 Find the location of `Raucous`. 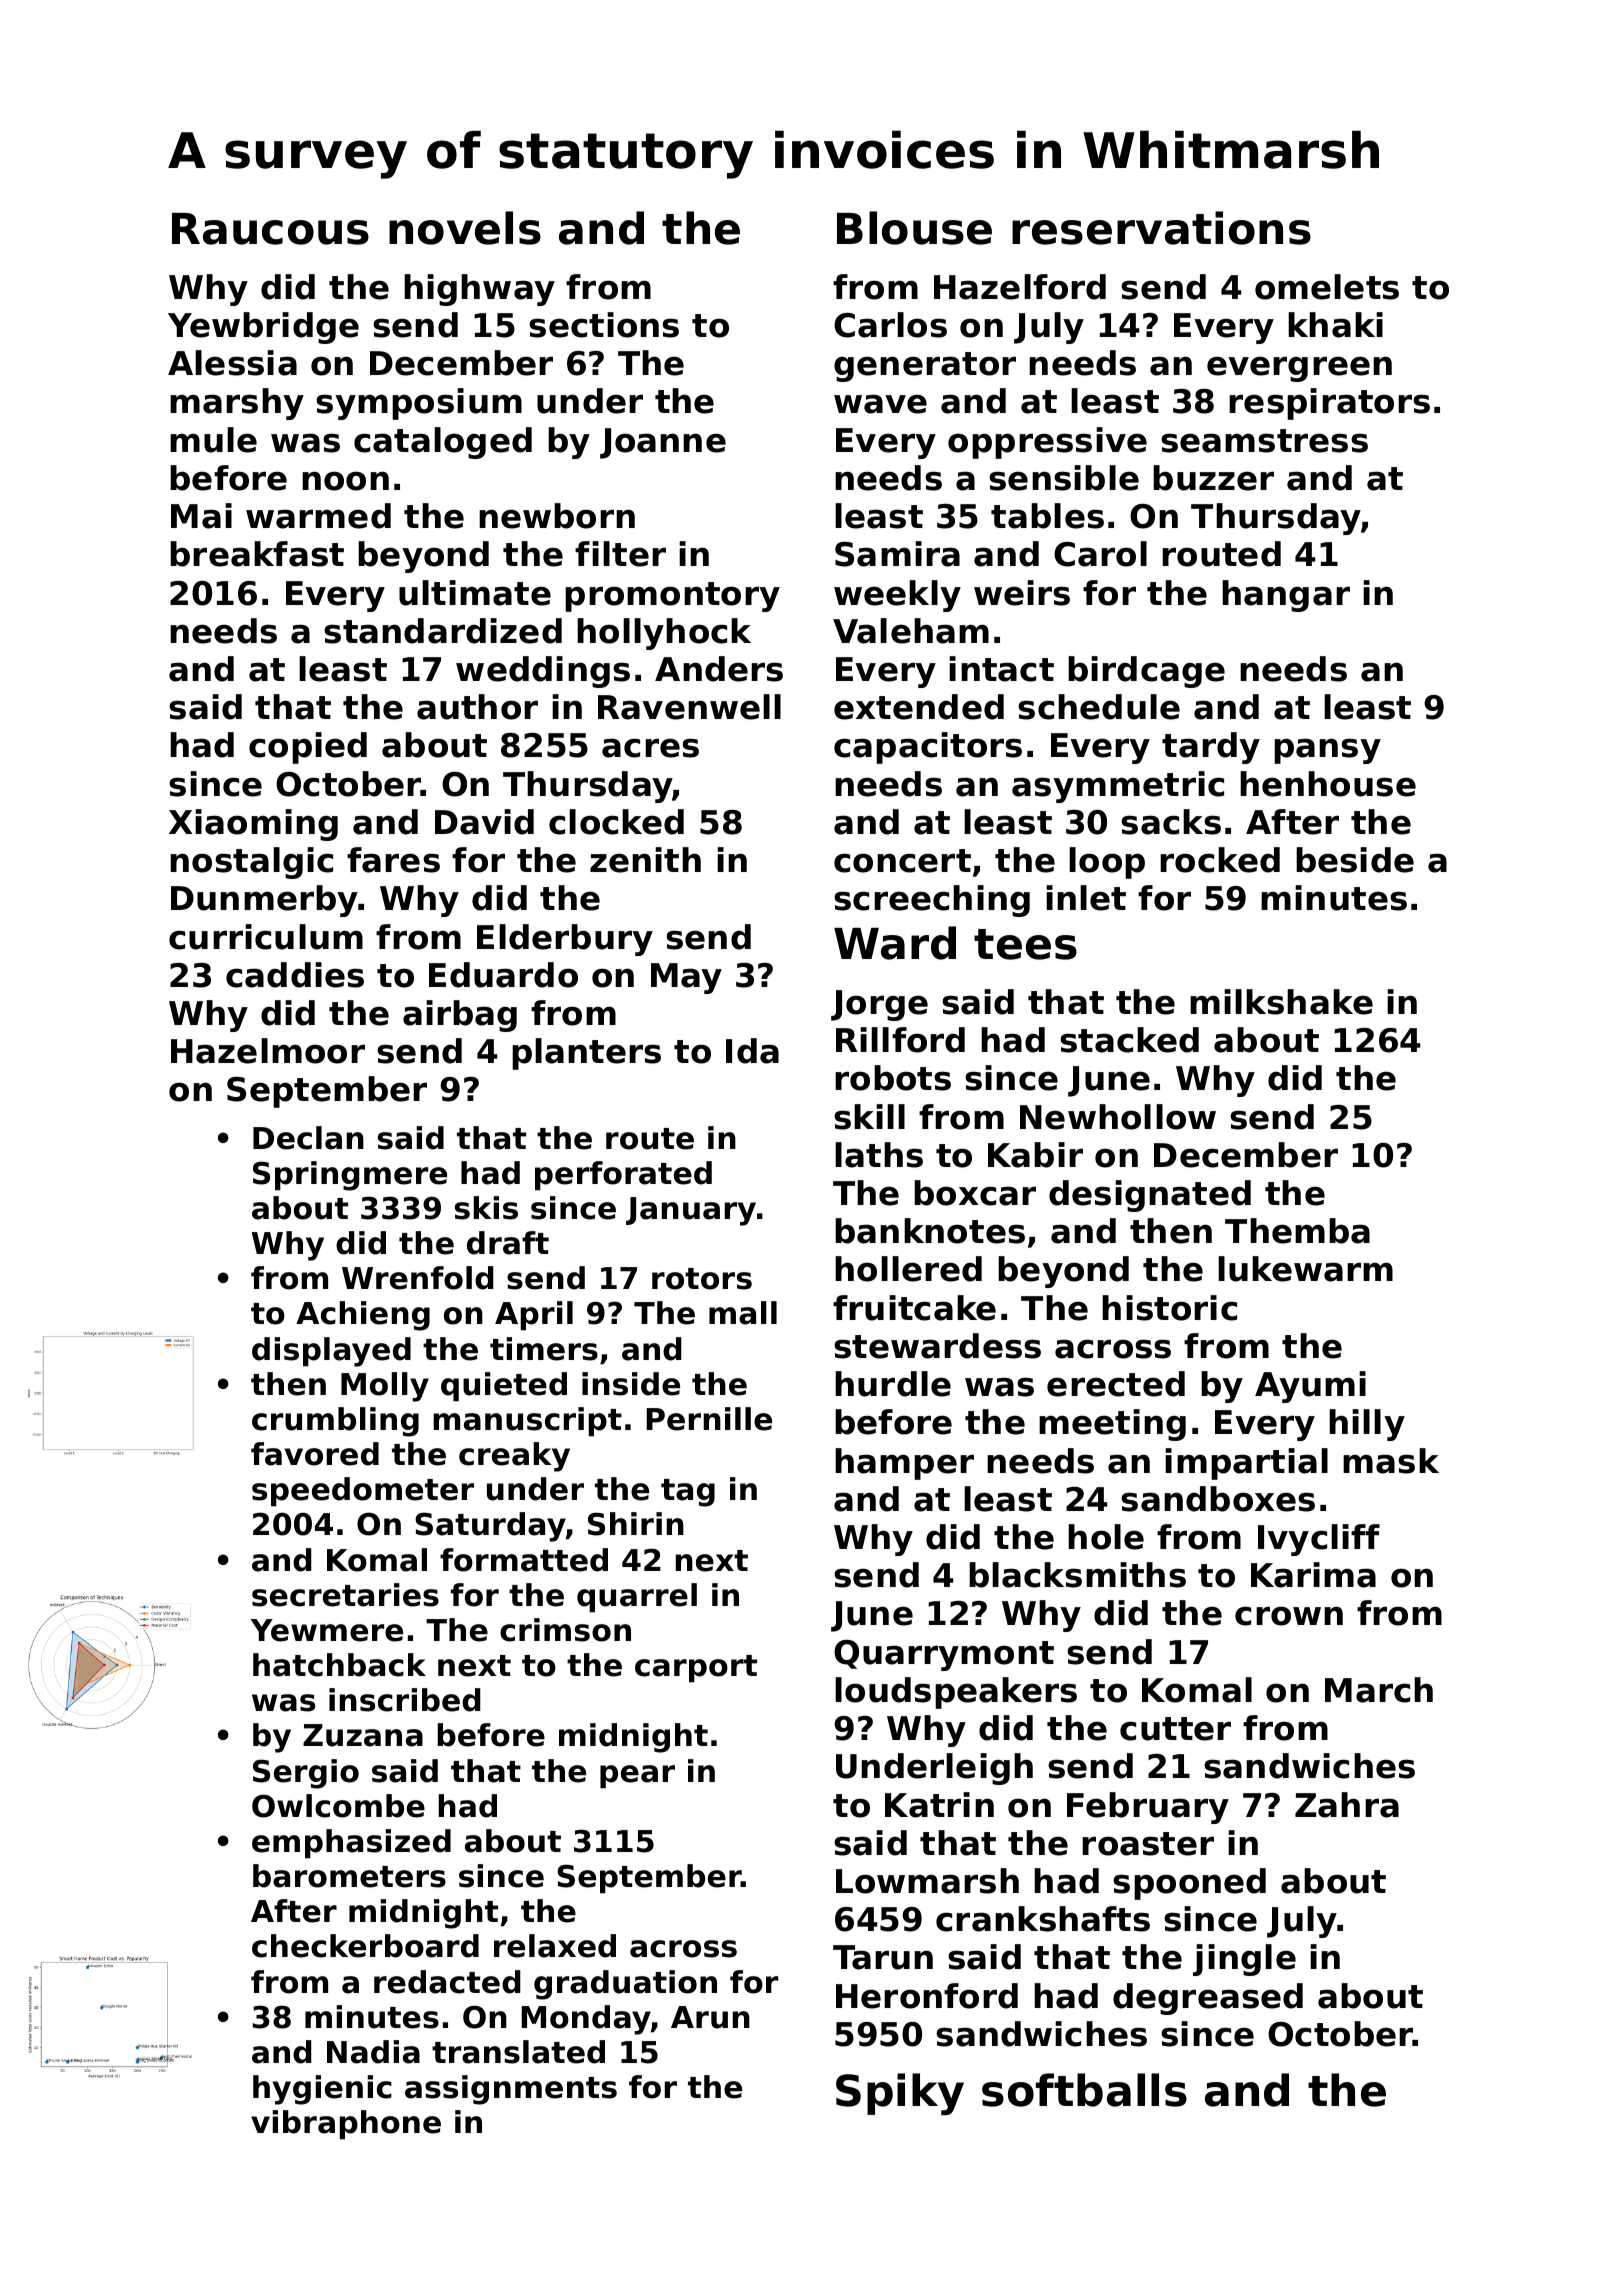

Raucous is located at coordinates (270, 229).
